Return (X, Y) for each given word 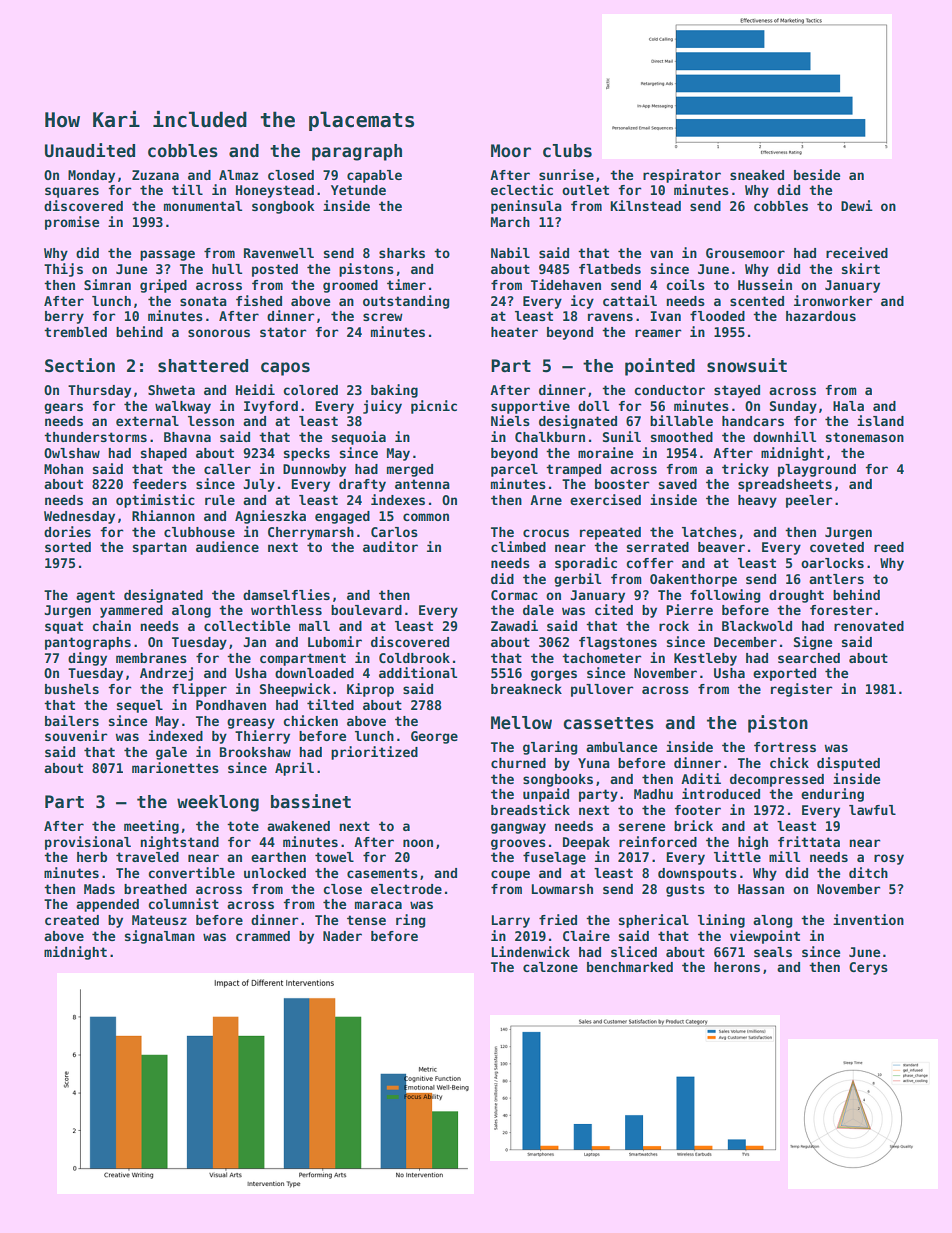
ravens (610, 317)
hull (227, 269)
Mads (99, 889)
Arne (546, 500)
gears (63, 408)
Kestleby (705, 659)
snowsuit (747, 365)
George (434, 737)
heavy (757, 501)
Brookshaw (255, 752)
